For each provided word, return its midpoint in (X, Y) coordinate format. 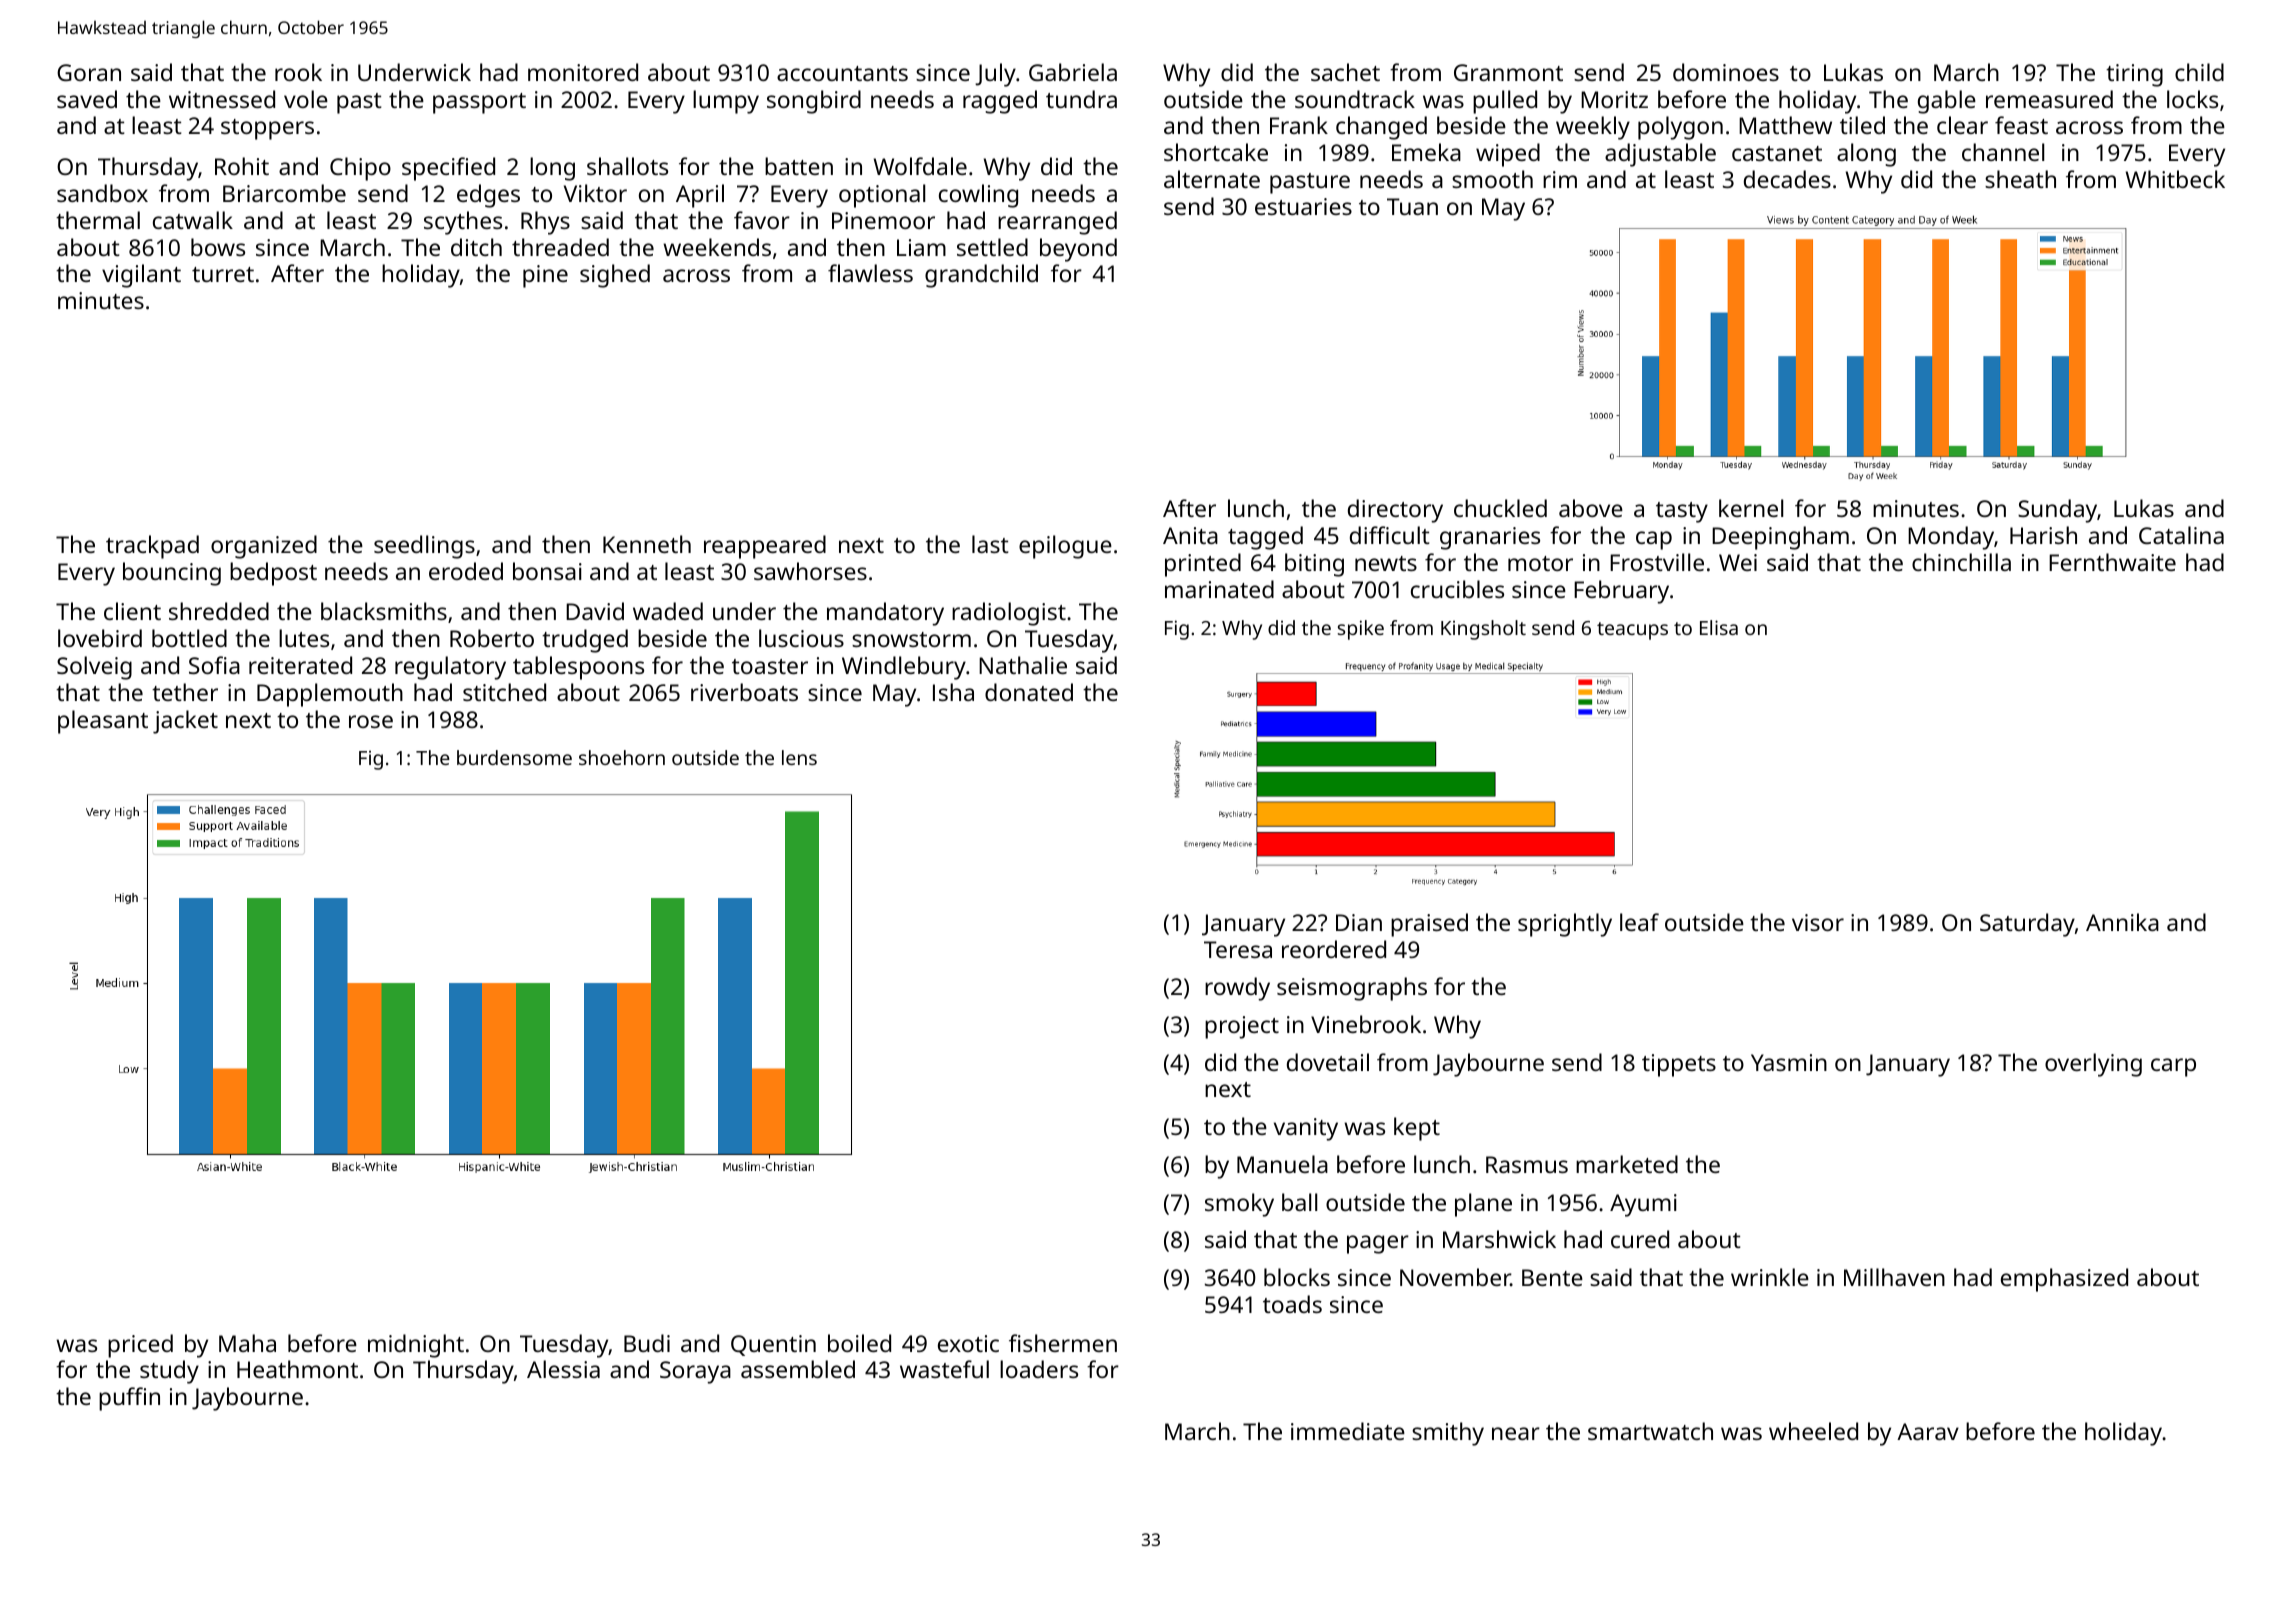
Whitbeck (2175, 179)
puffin (129, 1399)
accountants (842, 73)
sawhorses (810, 571)
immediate (1348, 1431)
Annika (2122, 922)
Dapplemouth (330, 695)
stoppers (267, 129)
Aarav (1928, 1431)
